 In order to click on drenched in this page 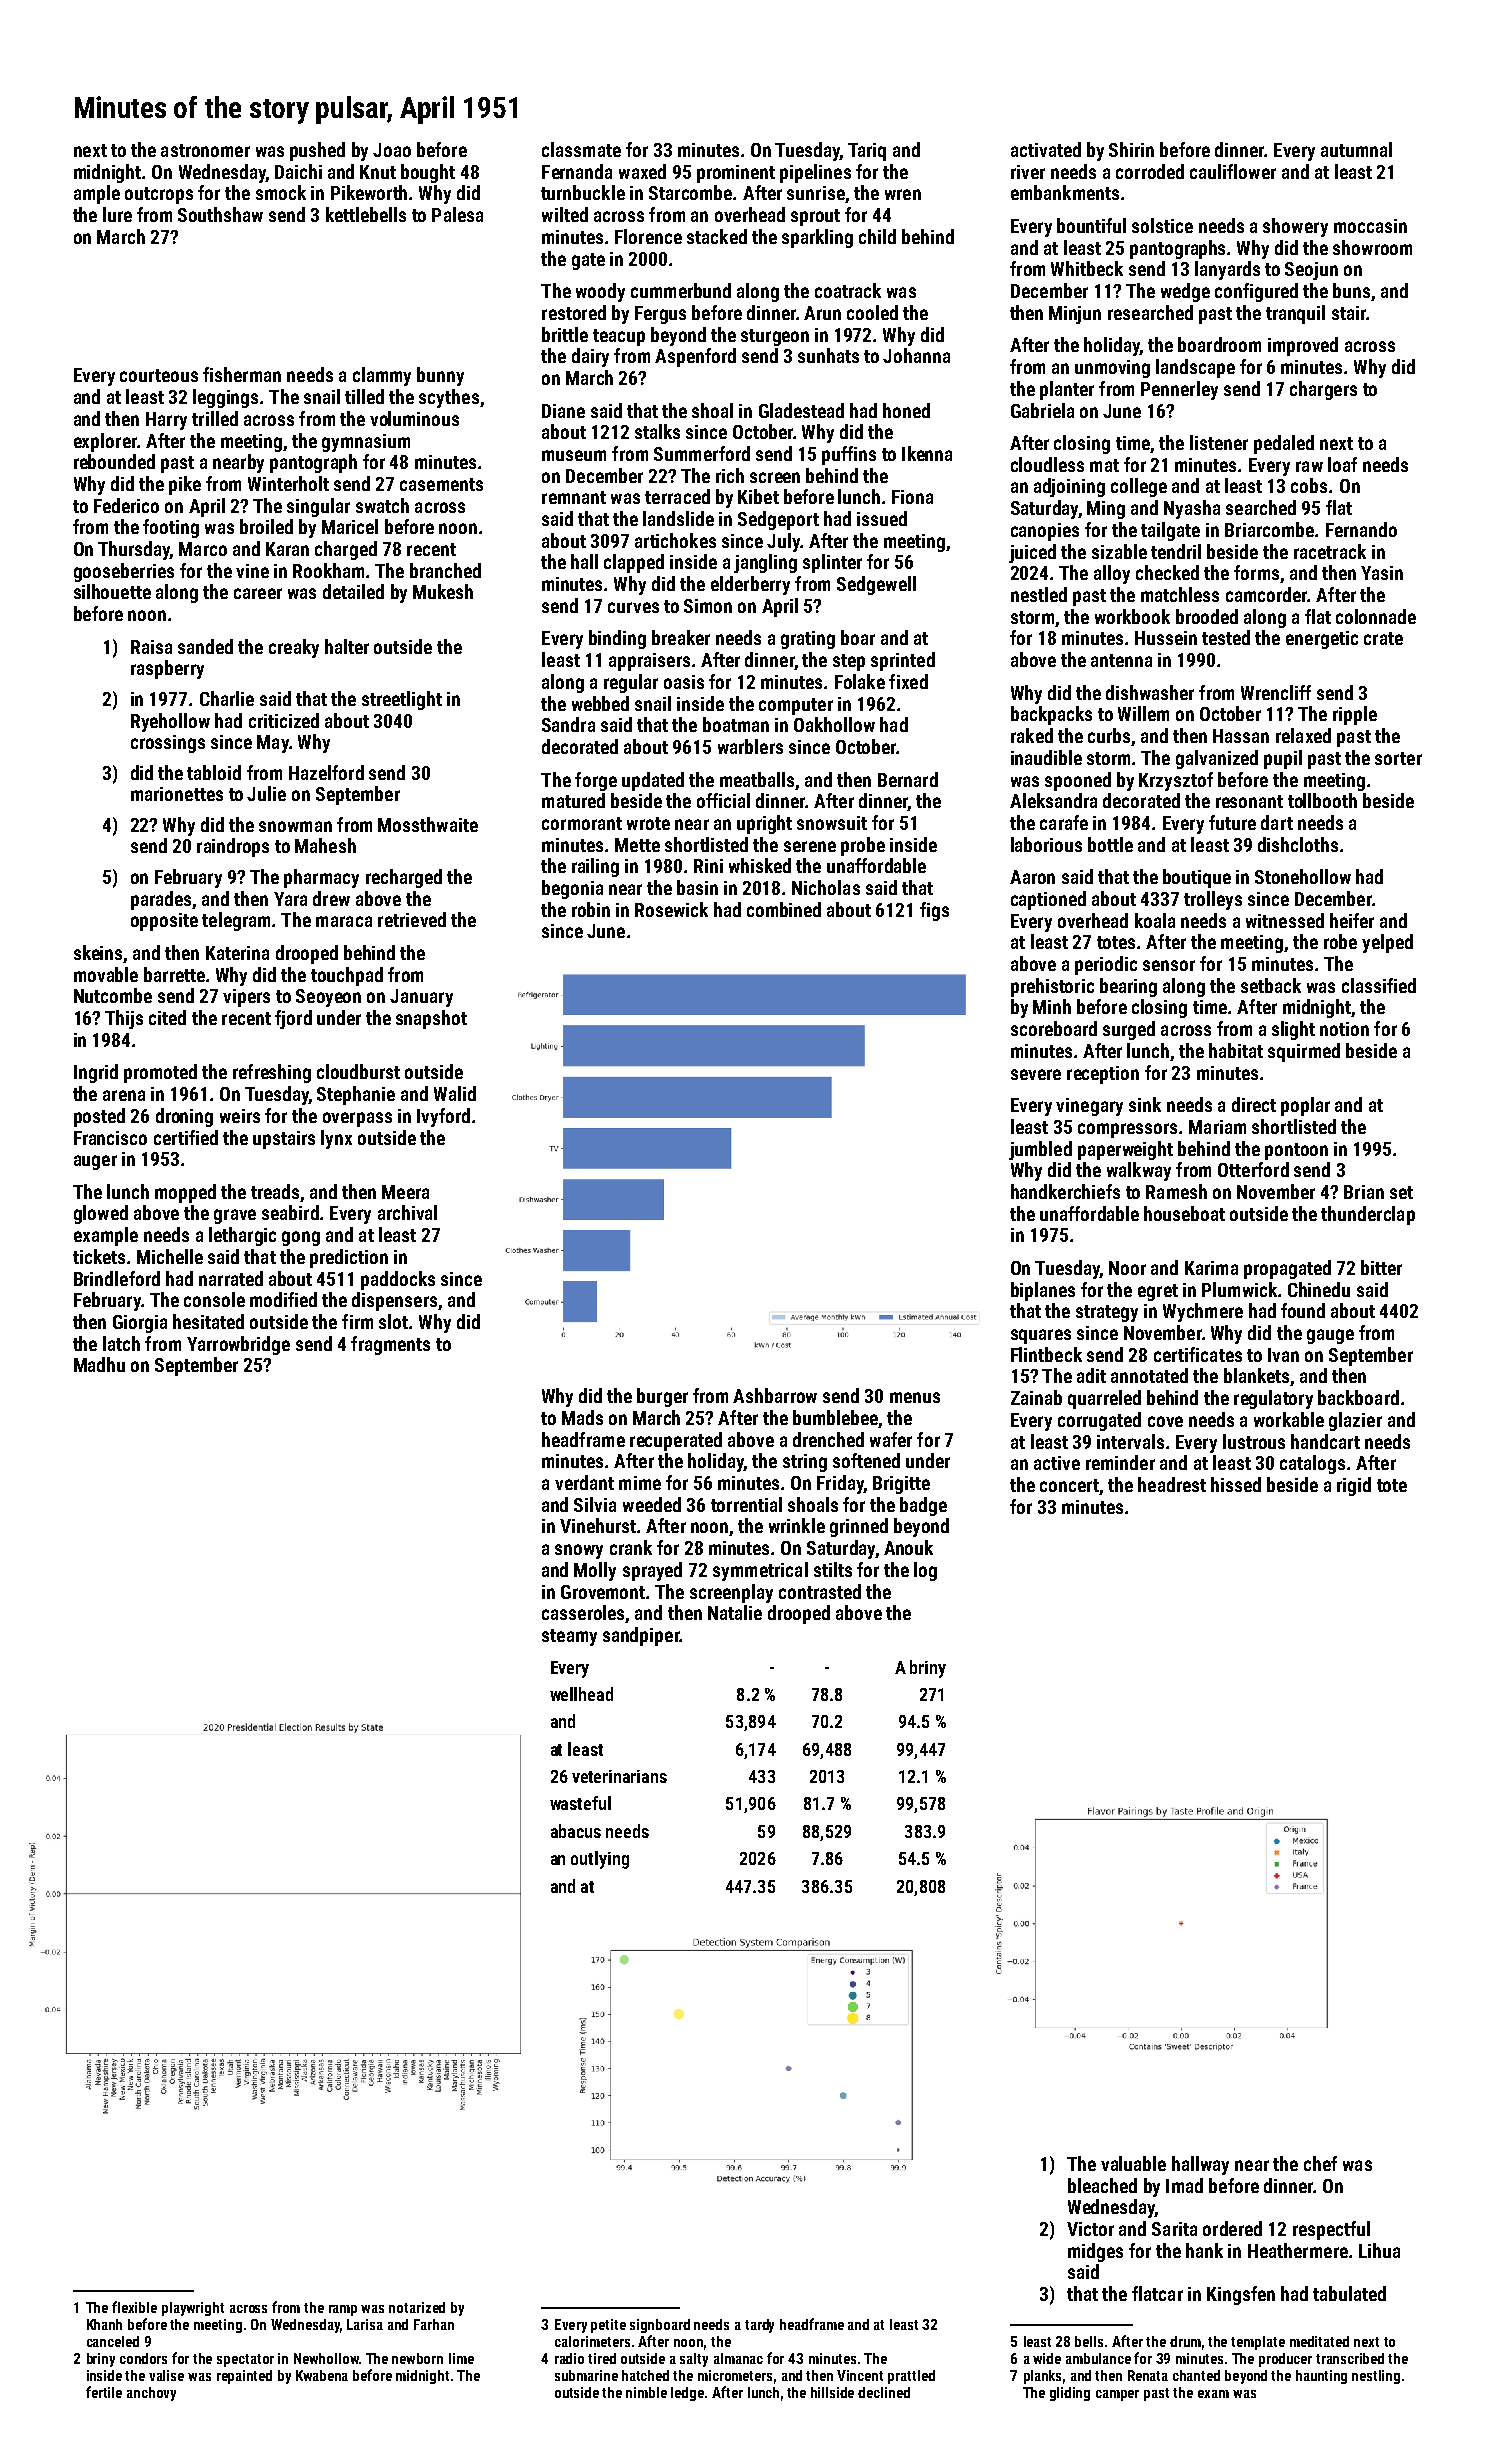, I will do `click(828, 1439)`.
